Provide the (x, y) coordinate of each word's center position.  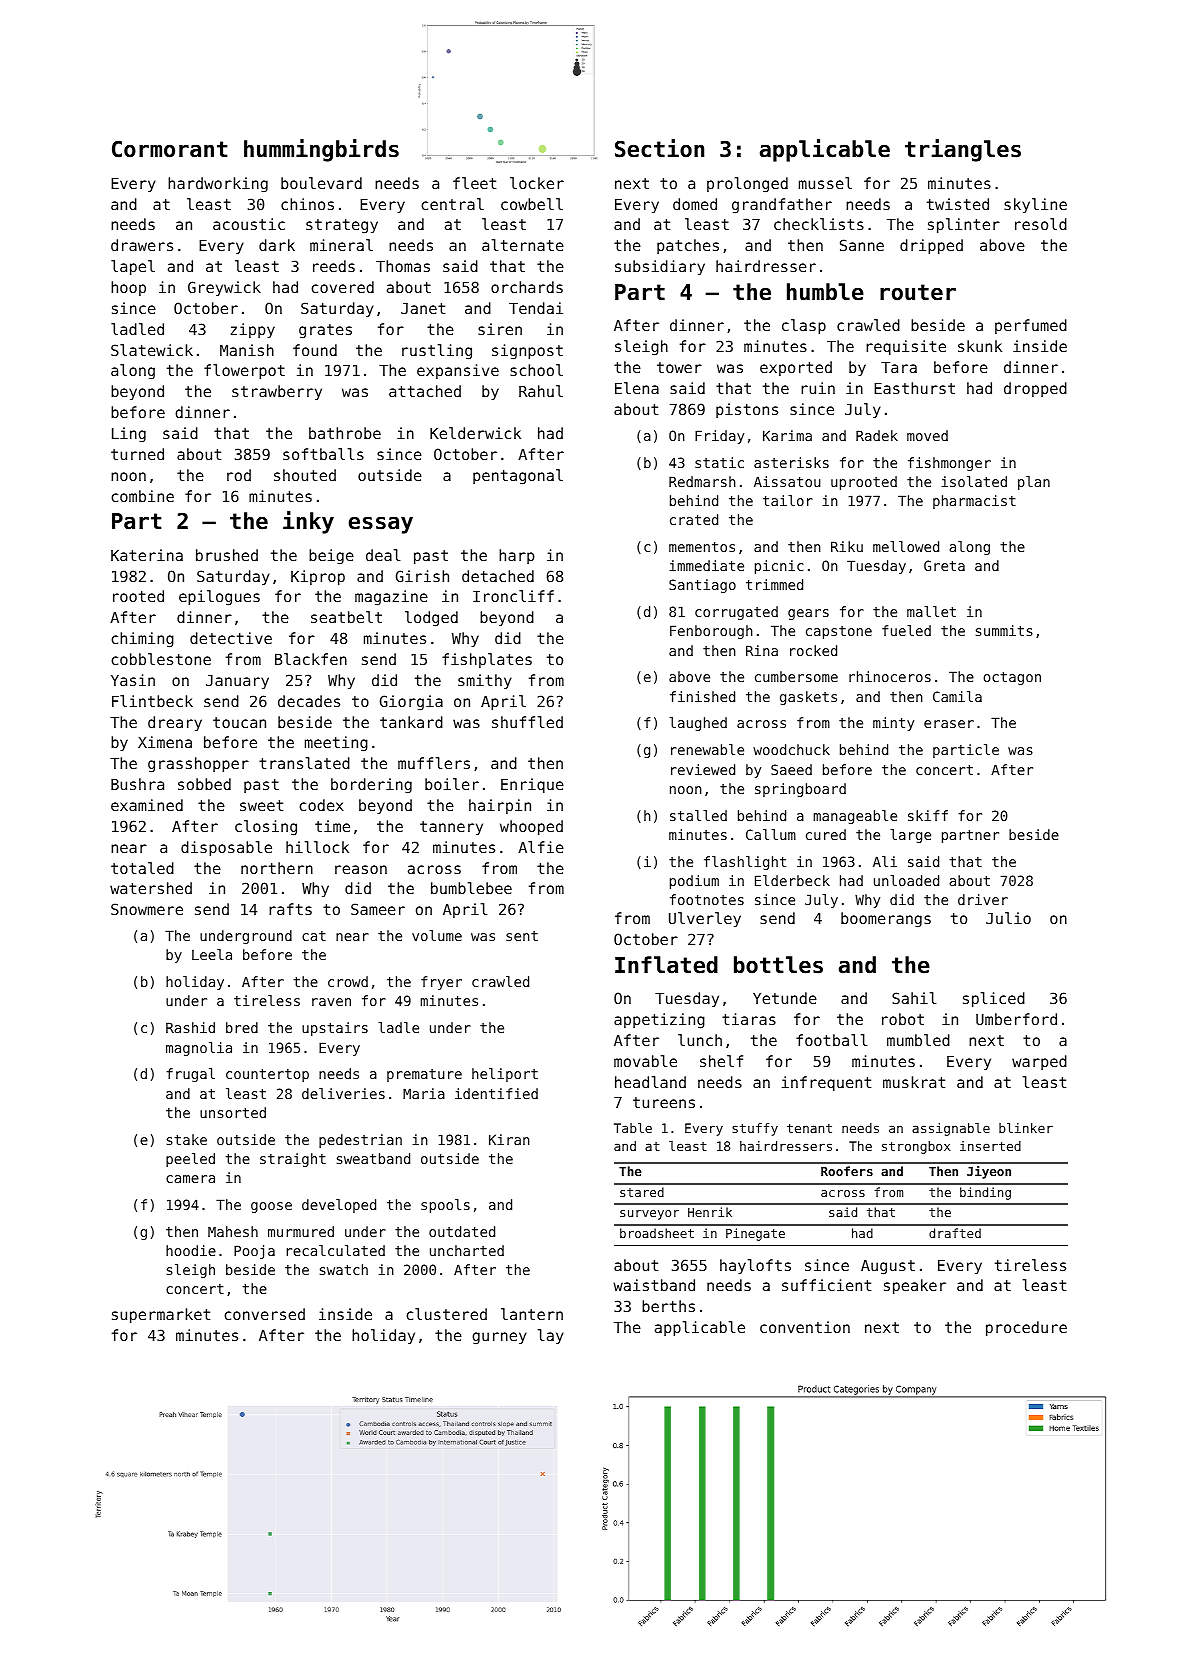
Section (659, 148)
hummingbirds (321, 150)
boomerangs (886, 919)
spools (445, 1206)
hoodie (191, 1250)
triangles (963, 150)
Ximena (165, 742)
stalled (698, 815)
